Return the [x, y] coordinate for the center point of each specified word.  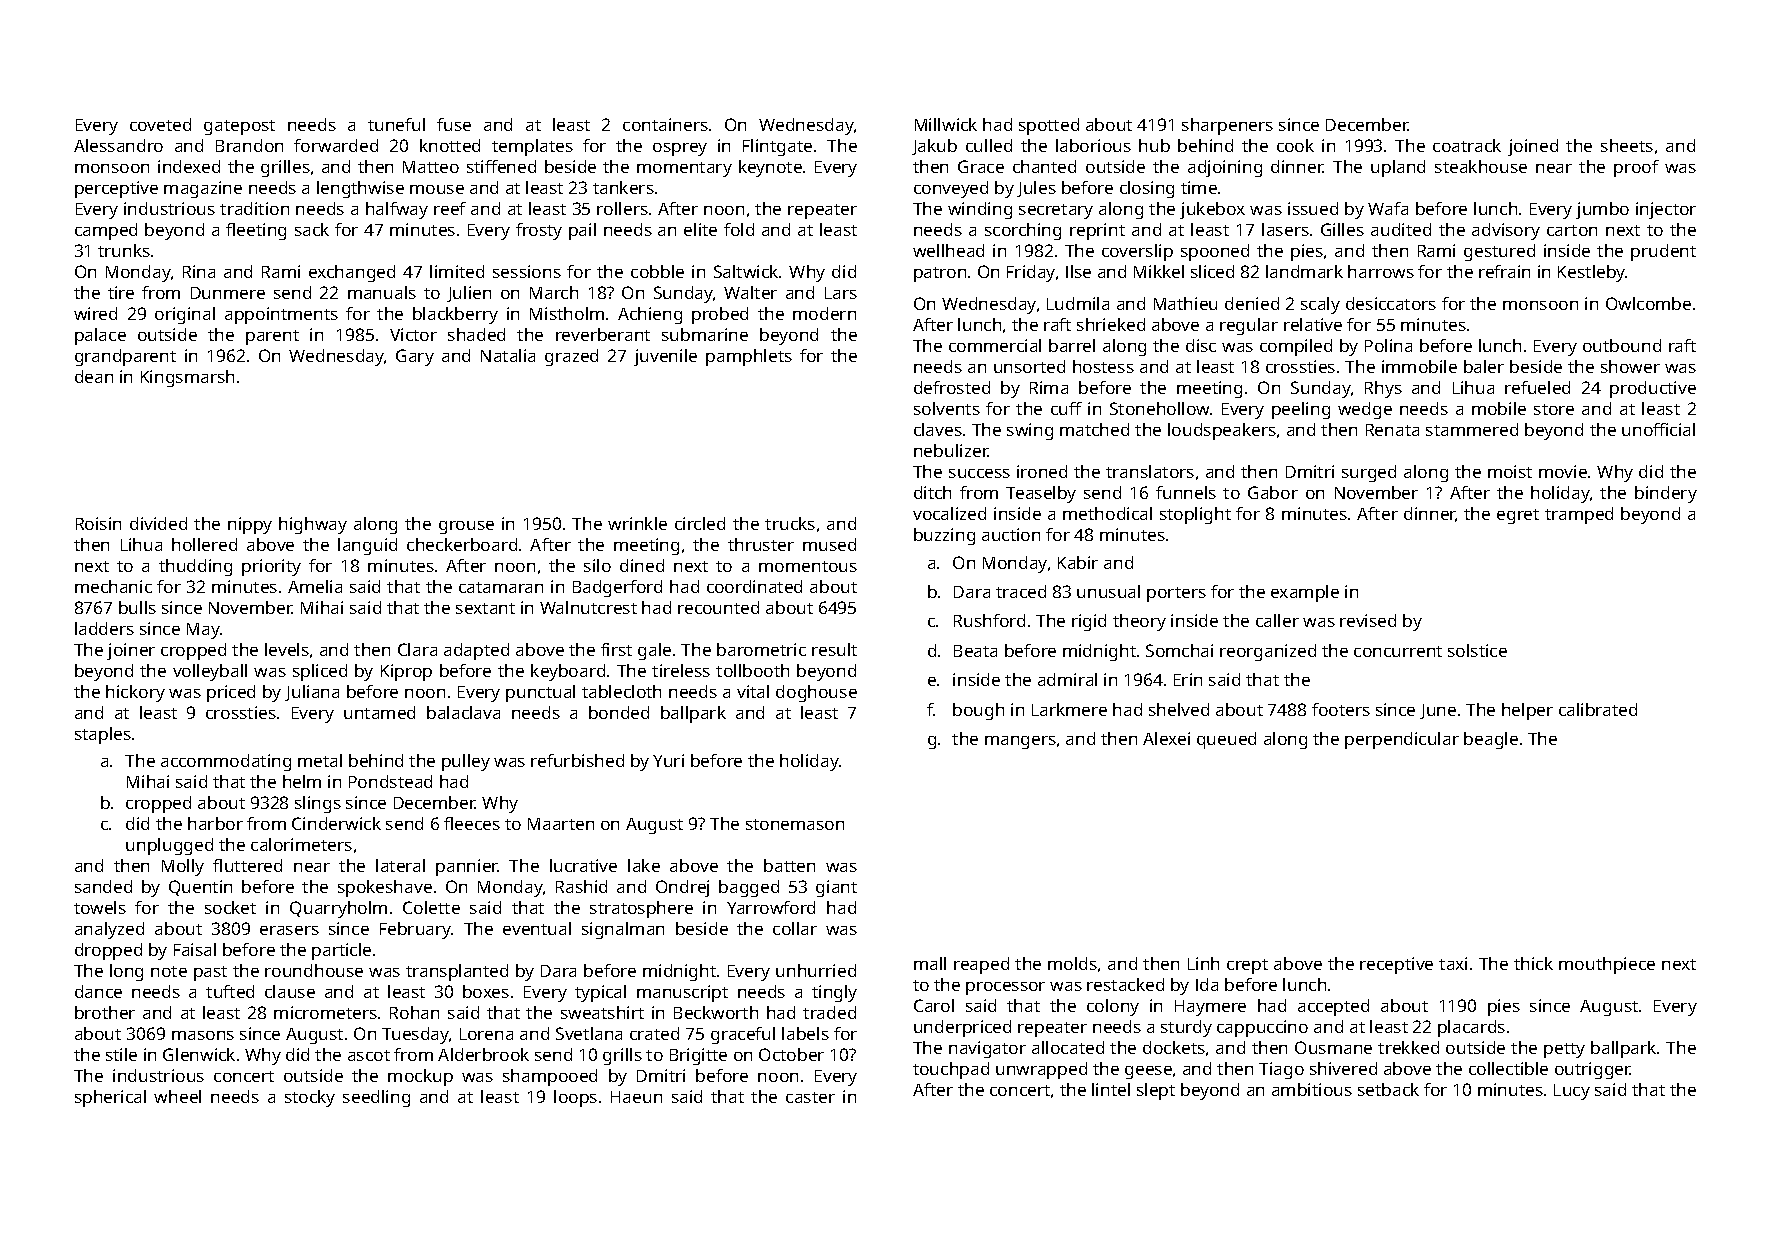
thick [1533, 963]
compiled [1296, 347]
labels [805, 1033]
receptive [1396, 965]
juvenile [665, 357]
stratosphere [641, 909]
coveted [160, 124]
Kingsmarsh [187, 378]
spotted [1049, 126]
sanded [103, 886]
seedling [376, 1098]
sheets [1627, 145]
